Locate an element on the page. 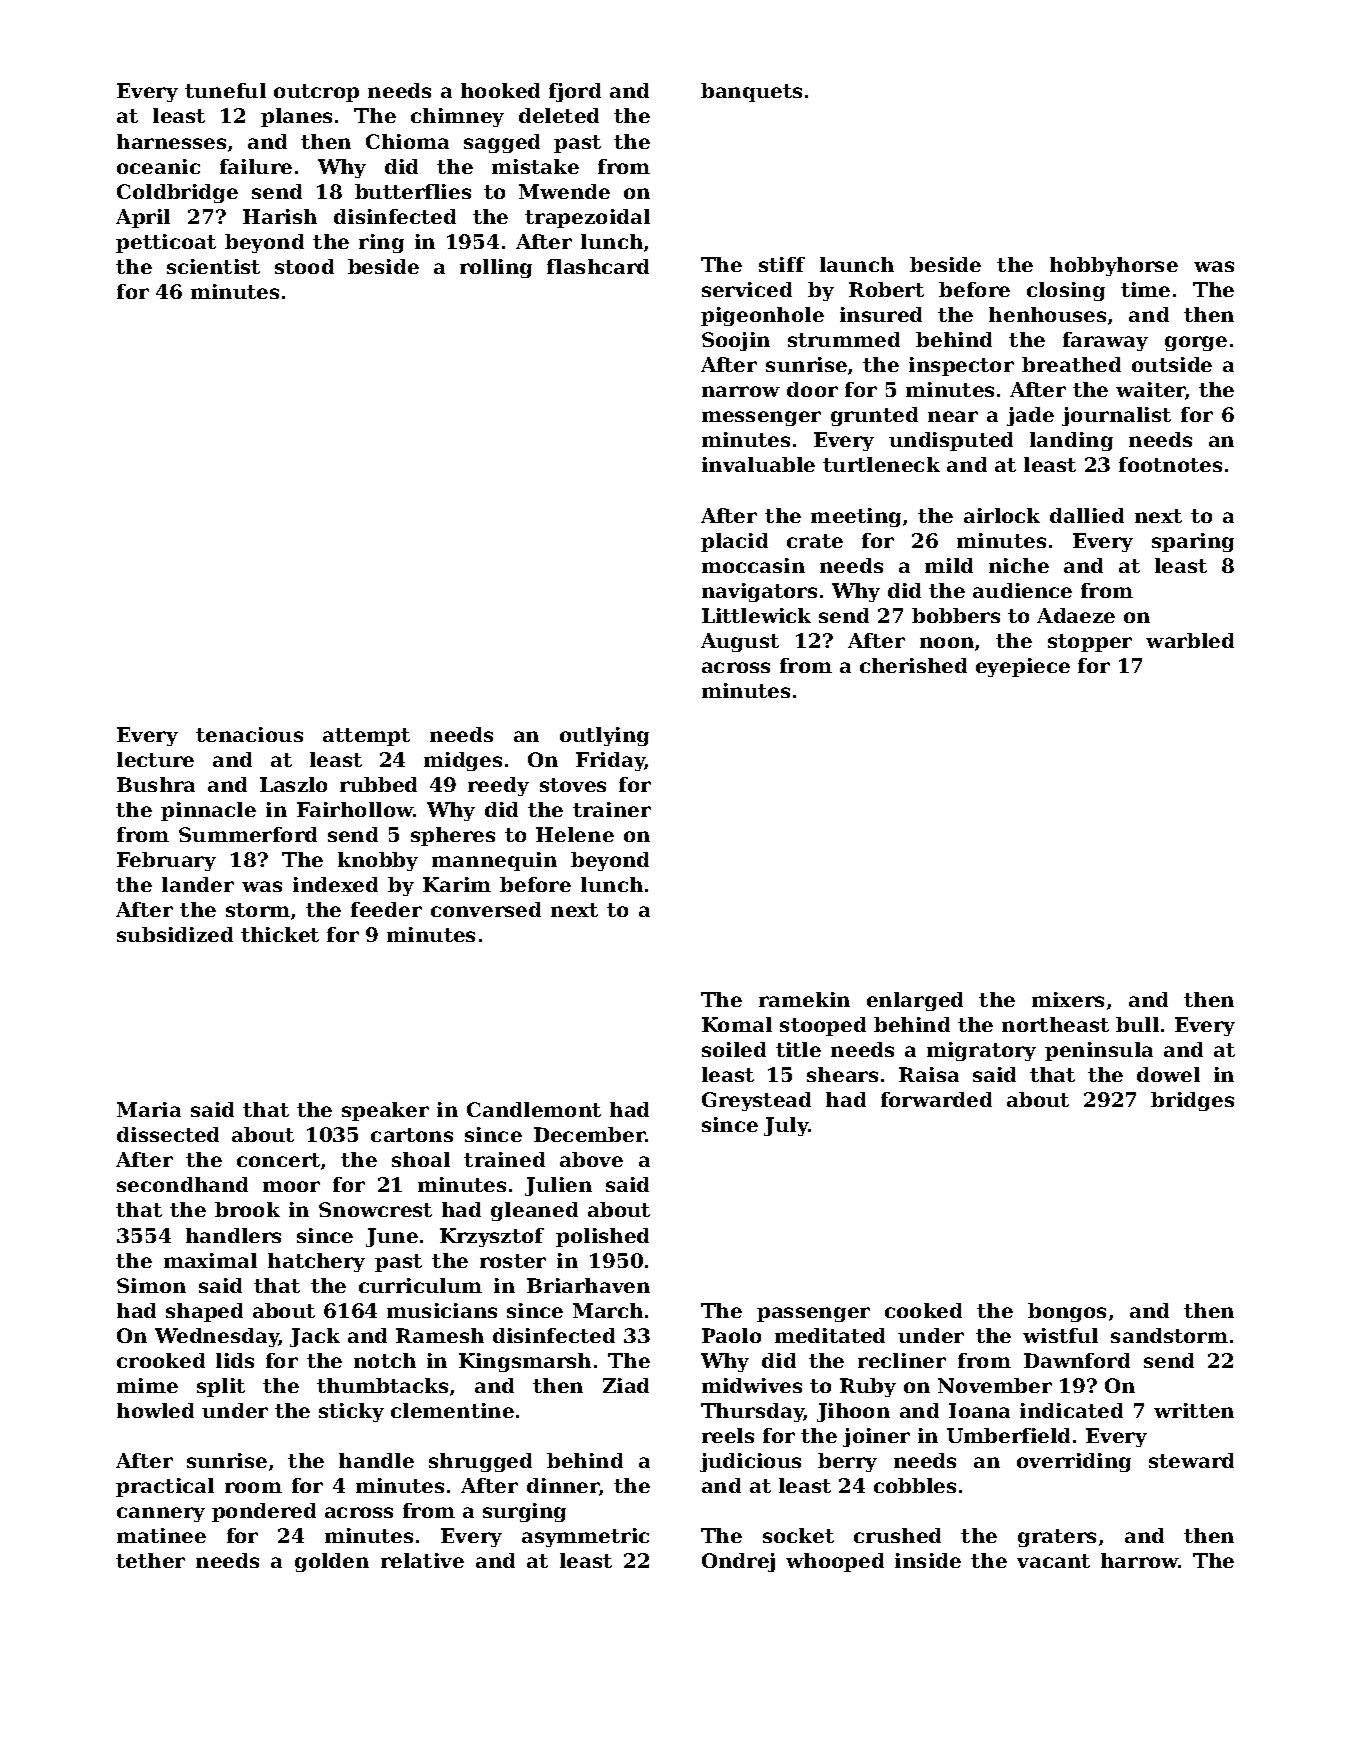 This image has width=1352, height=1750. golden is located at coordinates (332, 1562).
